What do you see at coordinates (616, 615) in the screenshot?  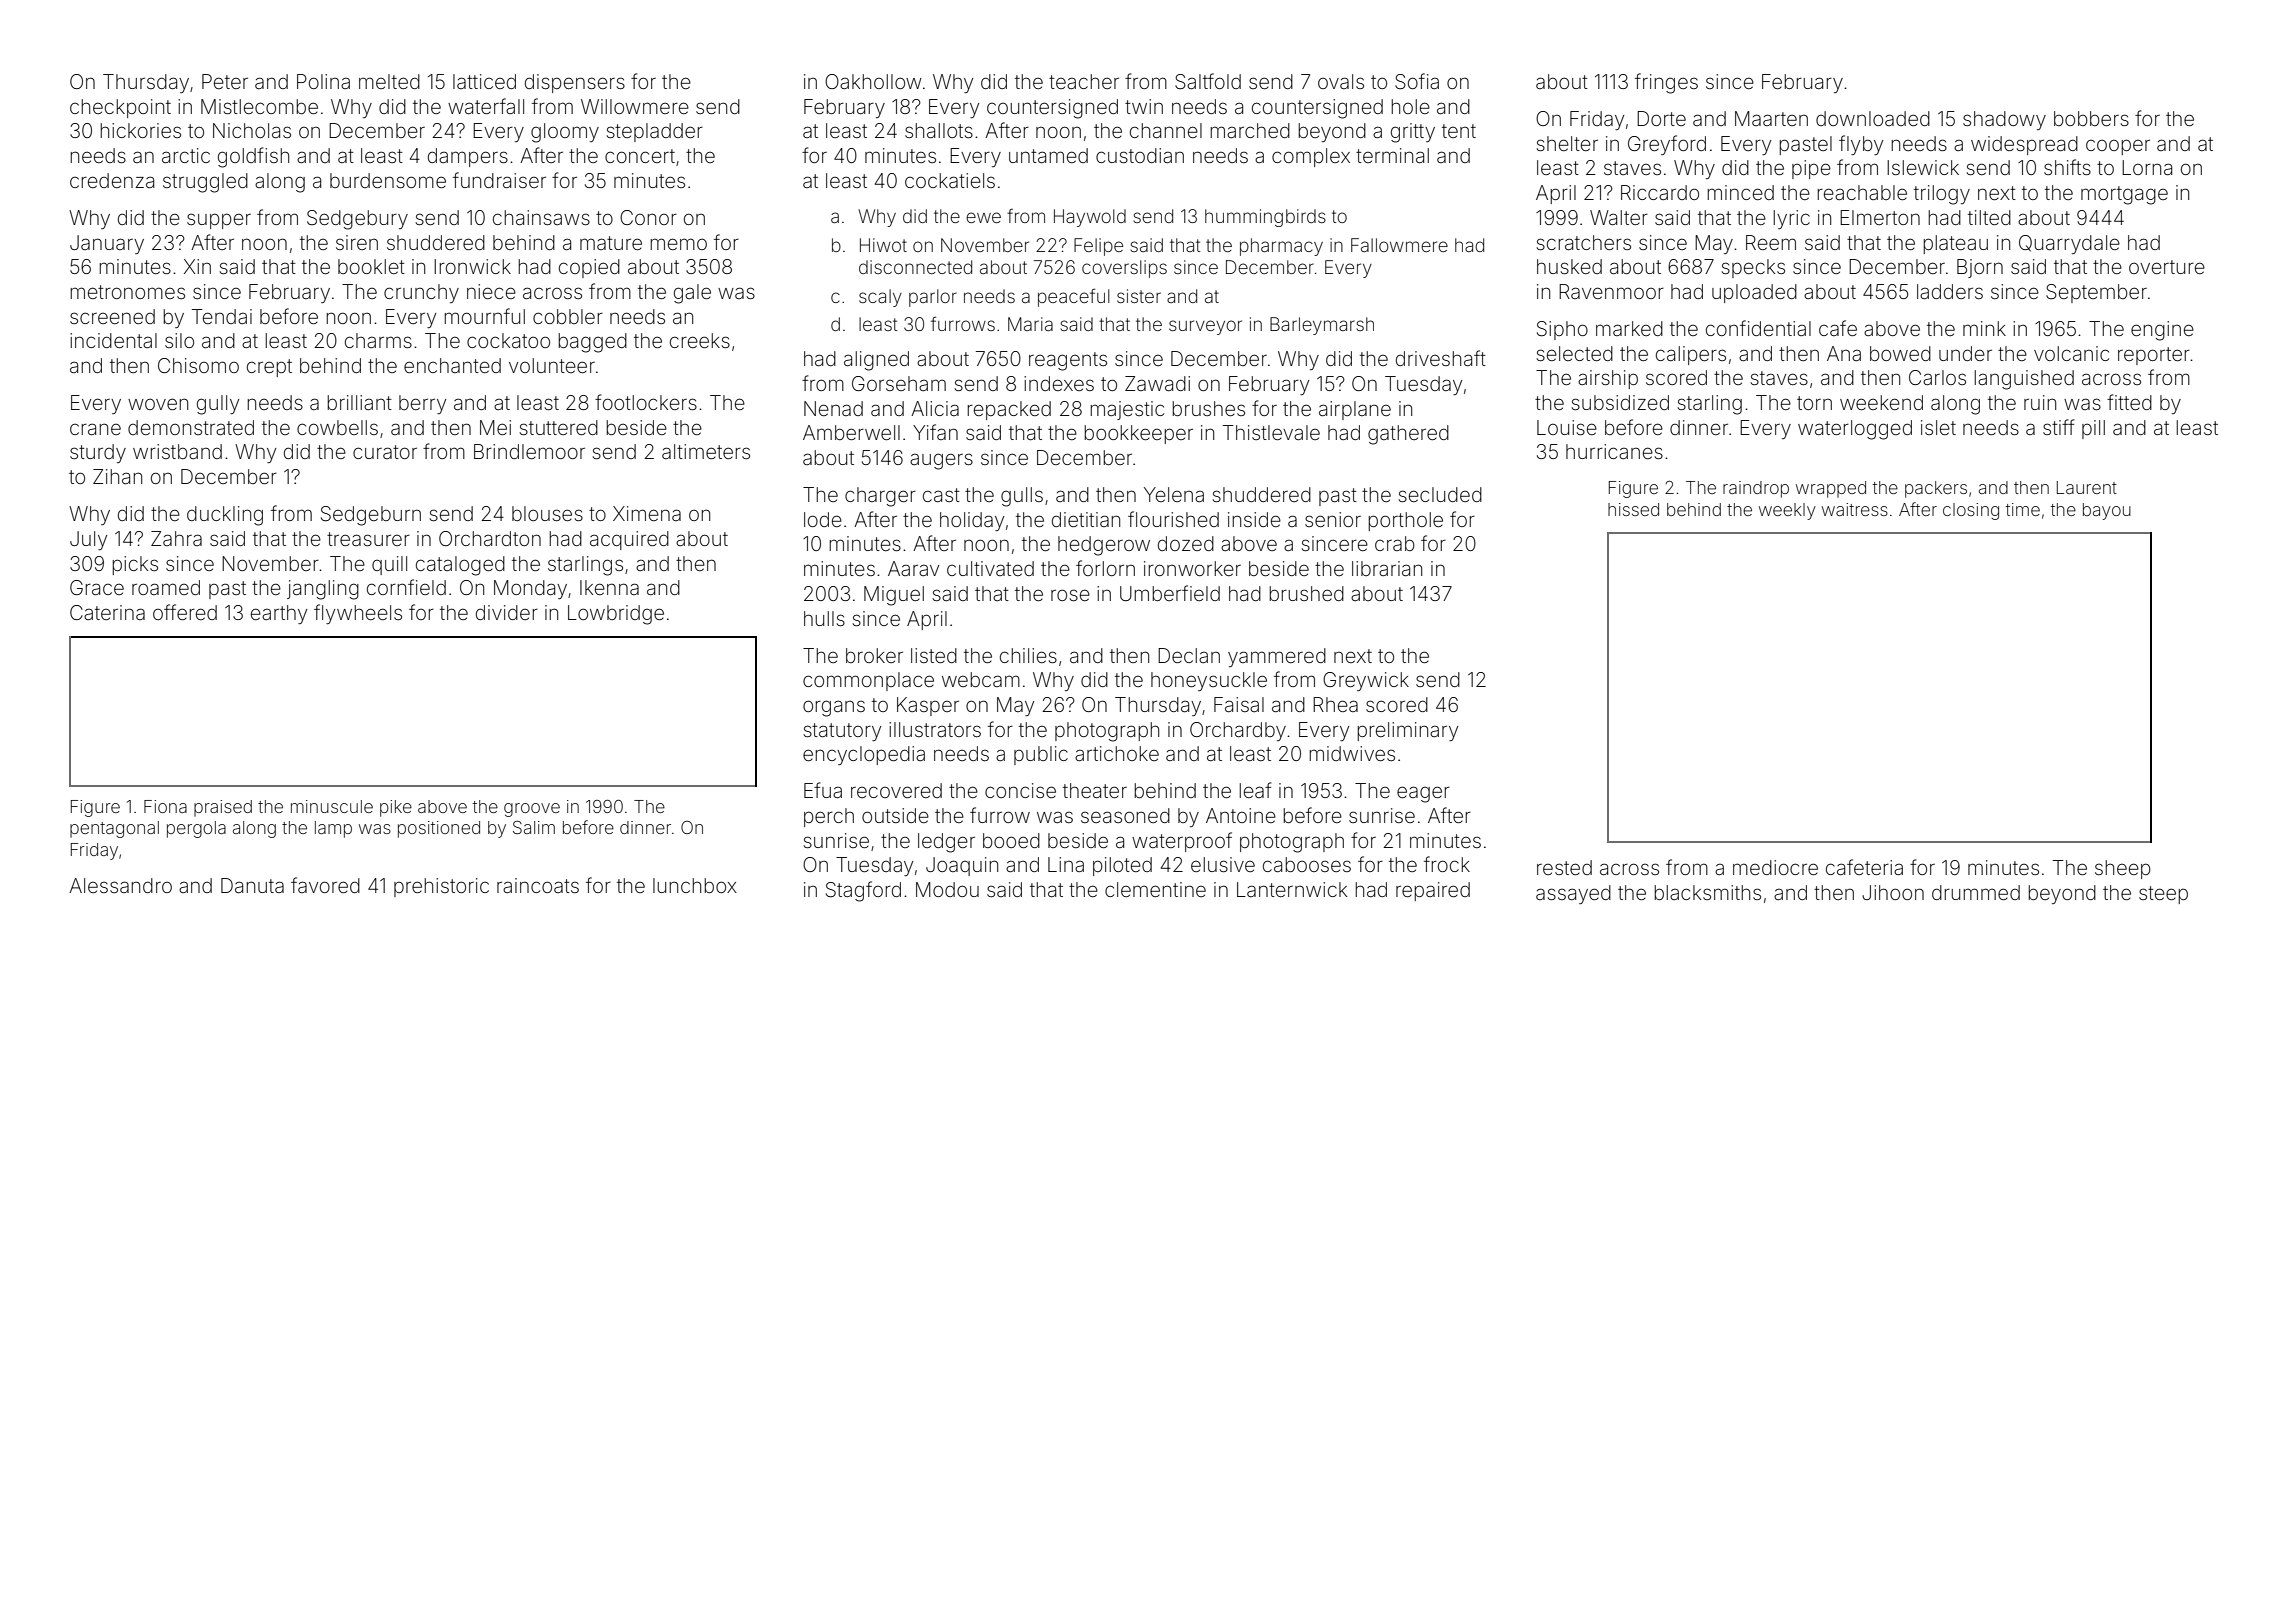 I see `Lowbridge` at bounding box center [616, 615].
